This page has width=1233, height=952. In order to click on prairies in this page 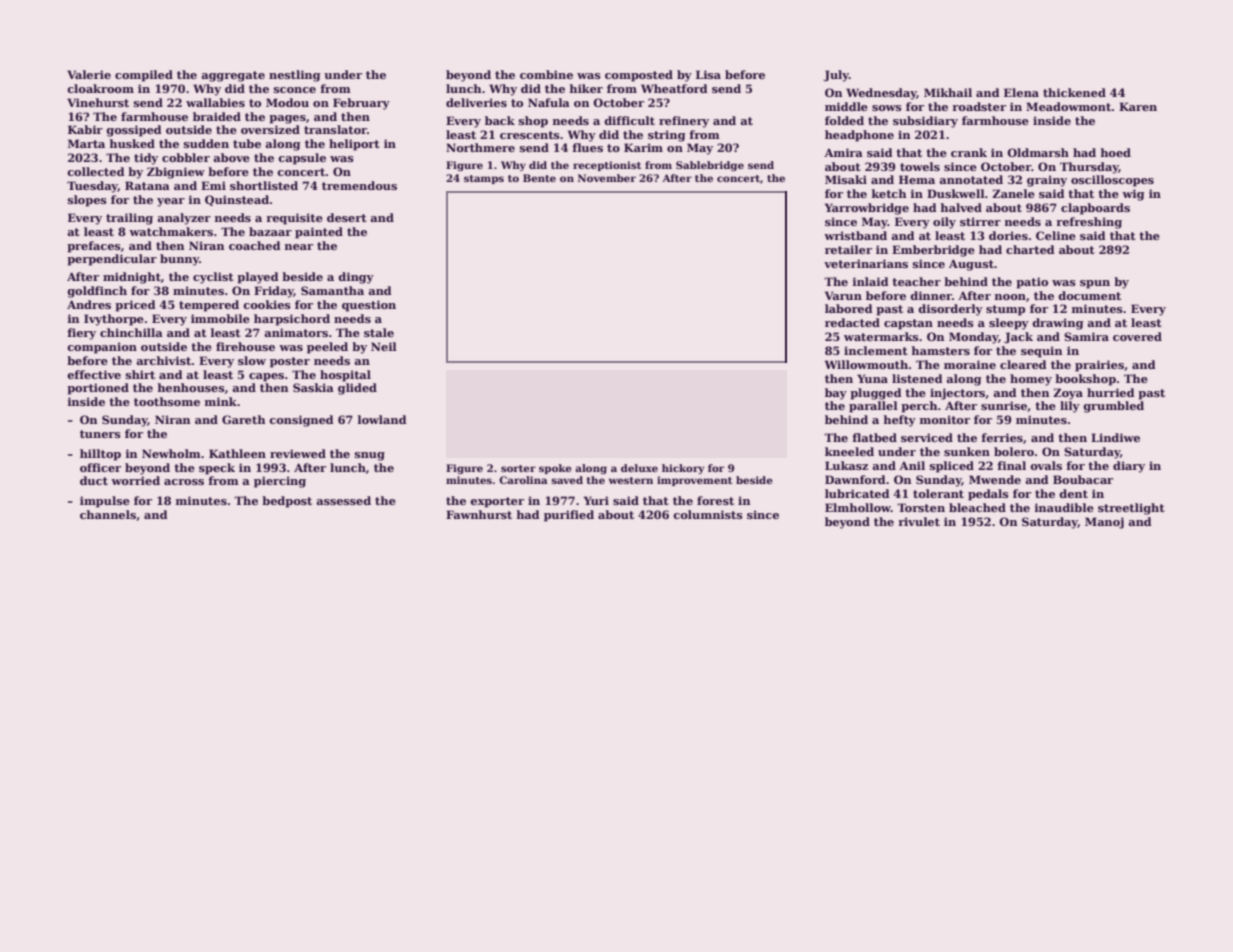, I will do `click(1099, 366)`.
